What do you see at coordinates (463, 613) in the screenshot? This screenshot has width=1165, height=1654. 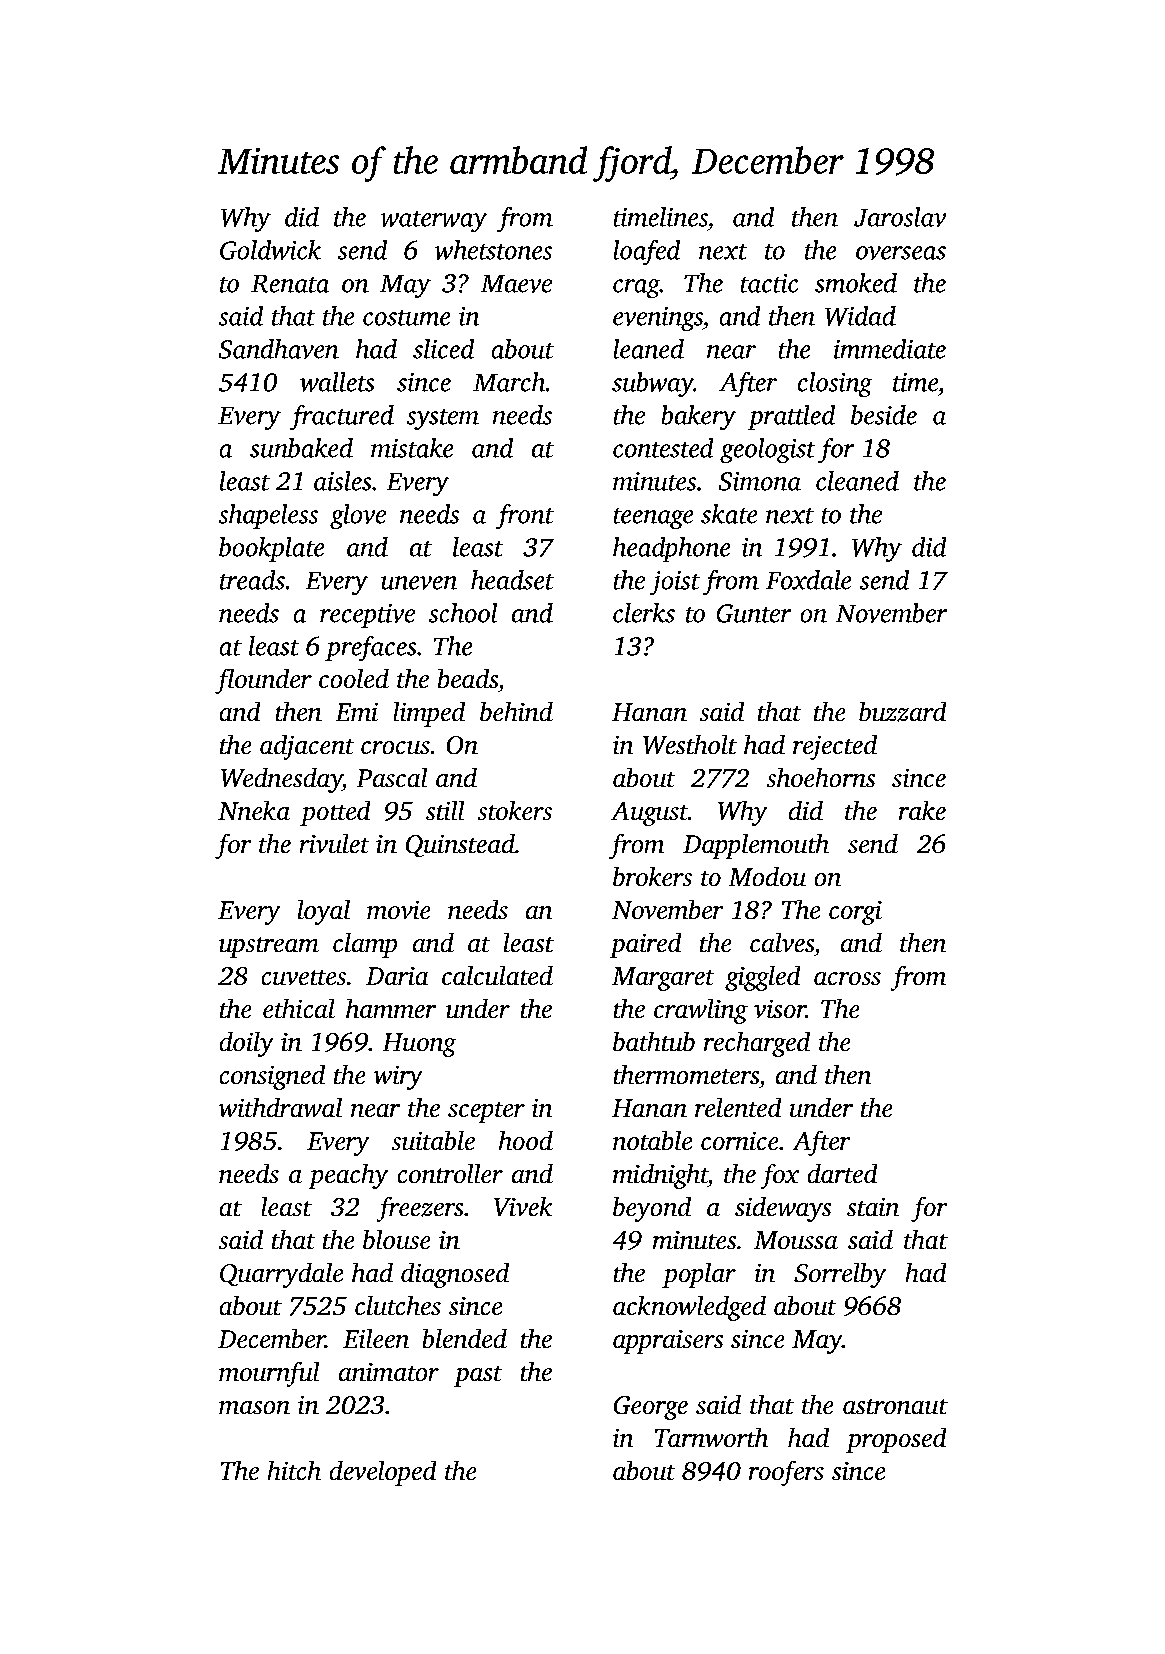 I see `school` at bounding box center [463, 613].
